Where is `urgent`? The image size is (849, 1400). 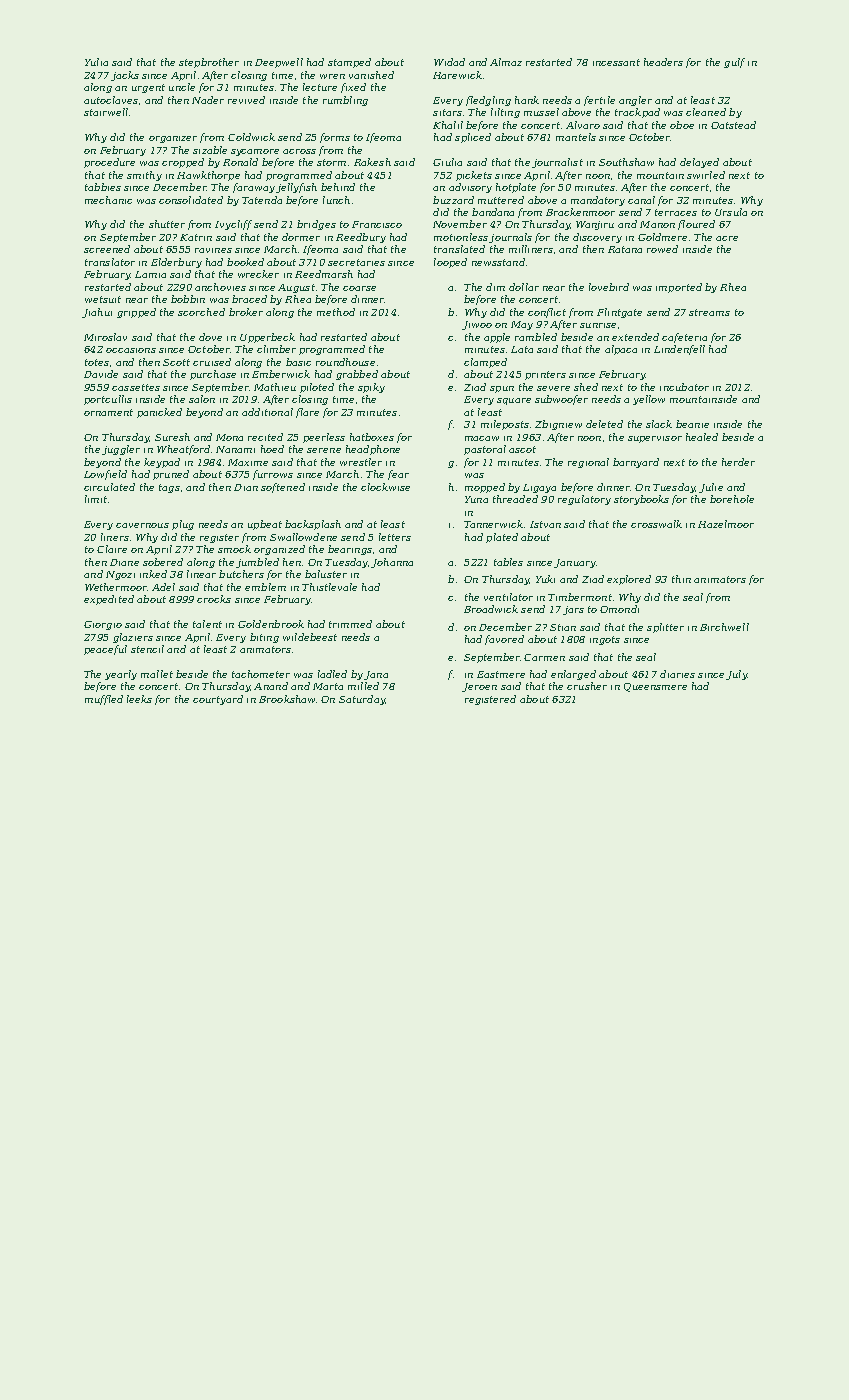 urgent is located at coordinates (148, 88).
